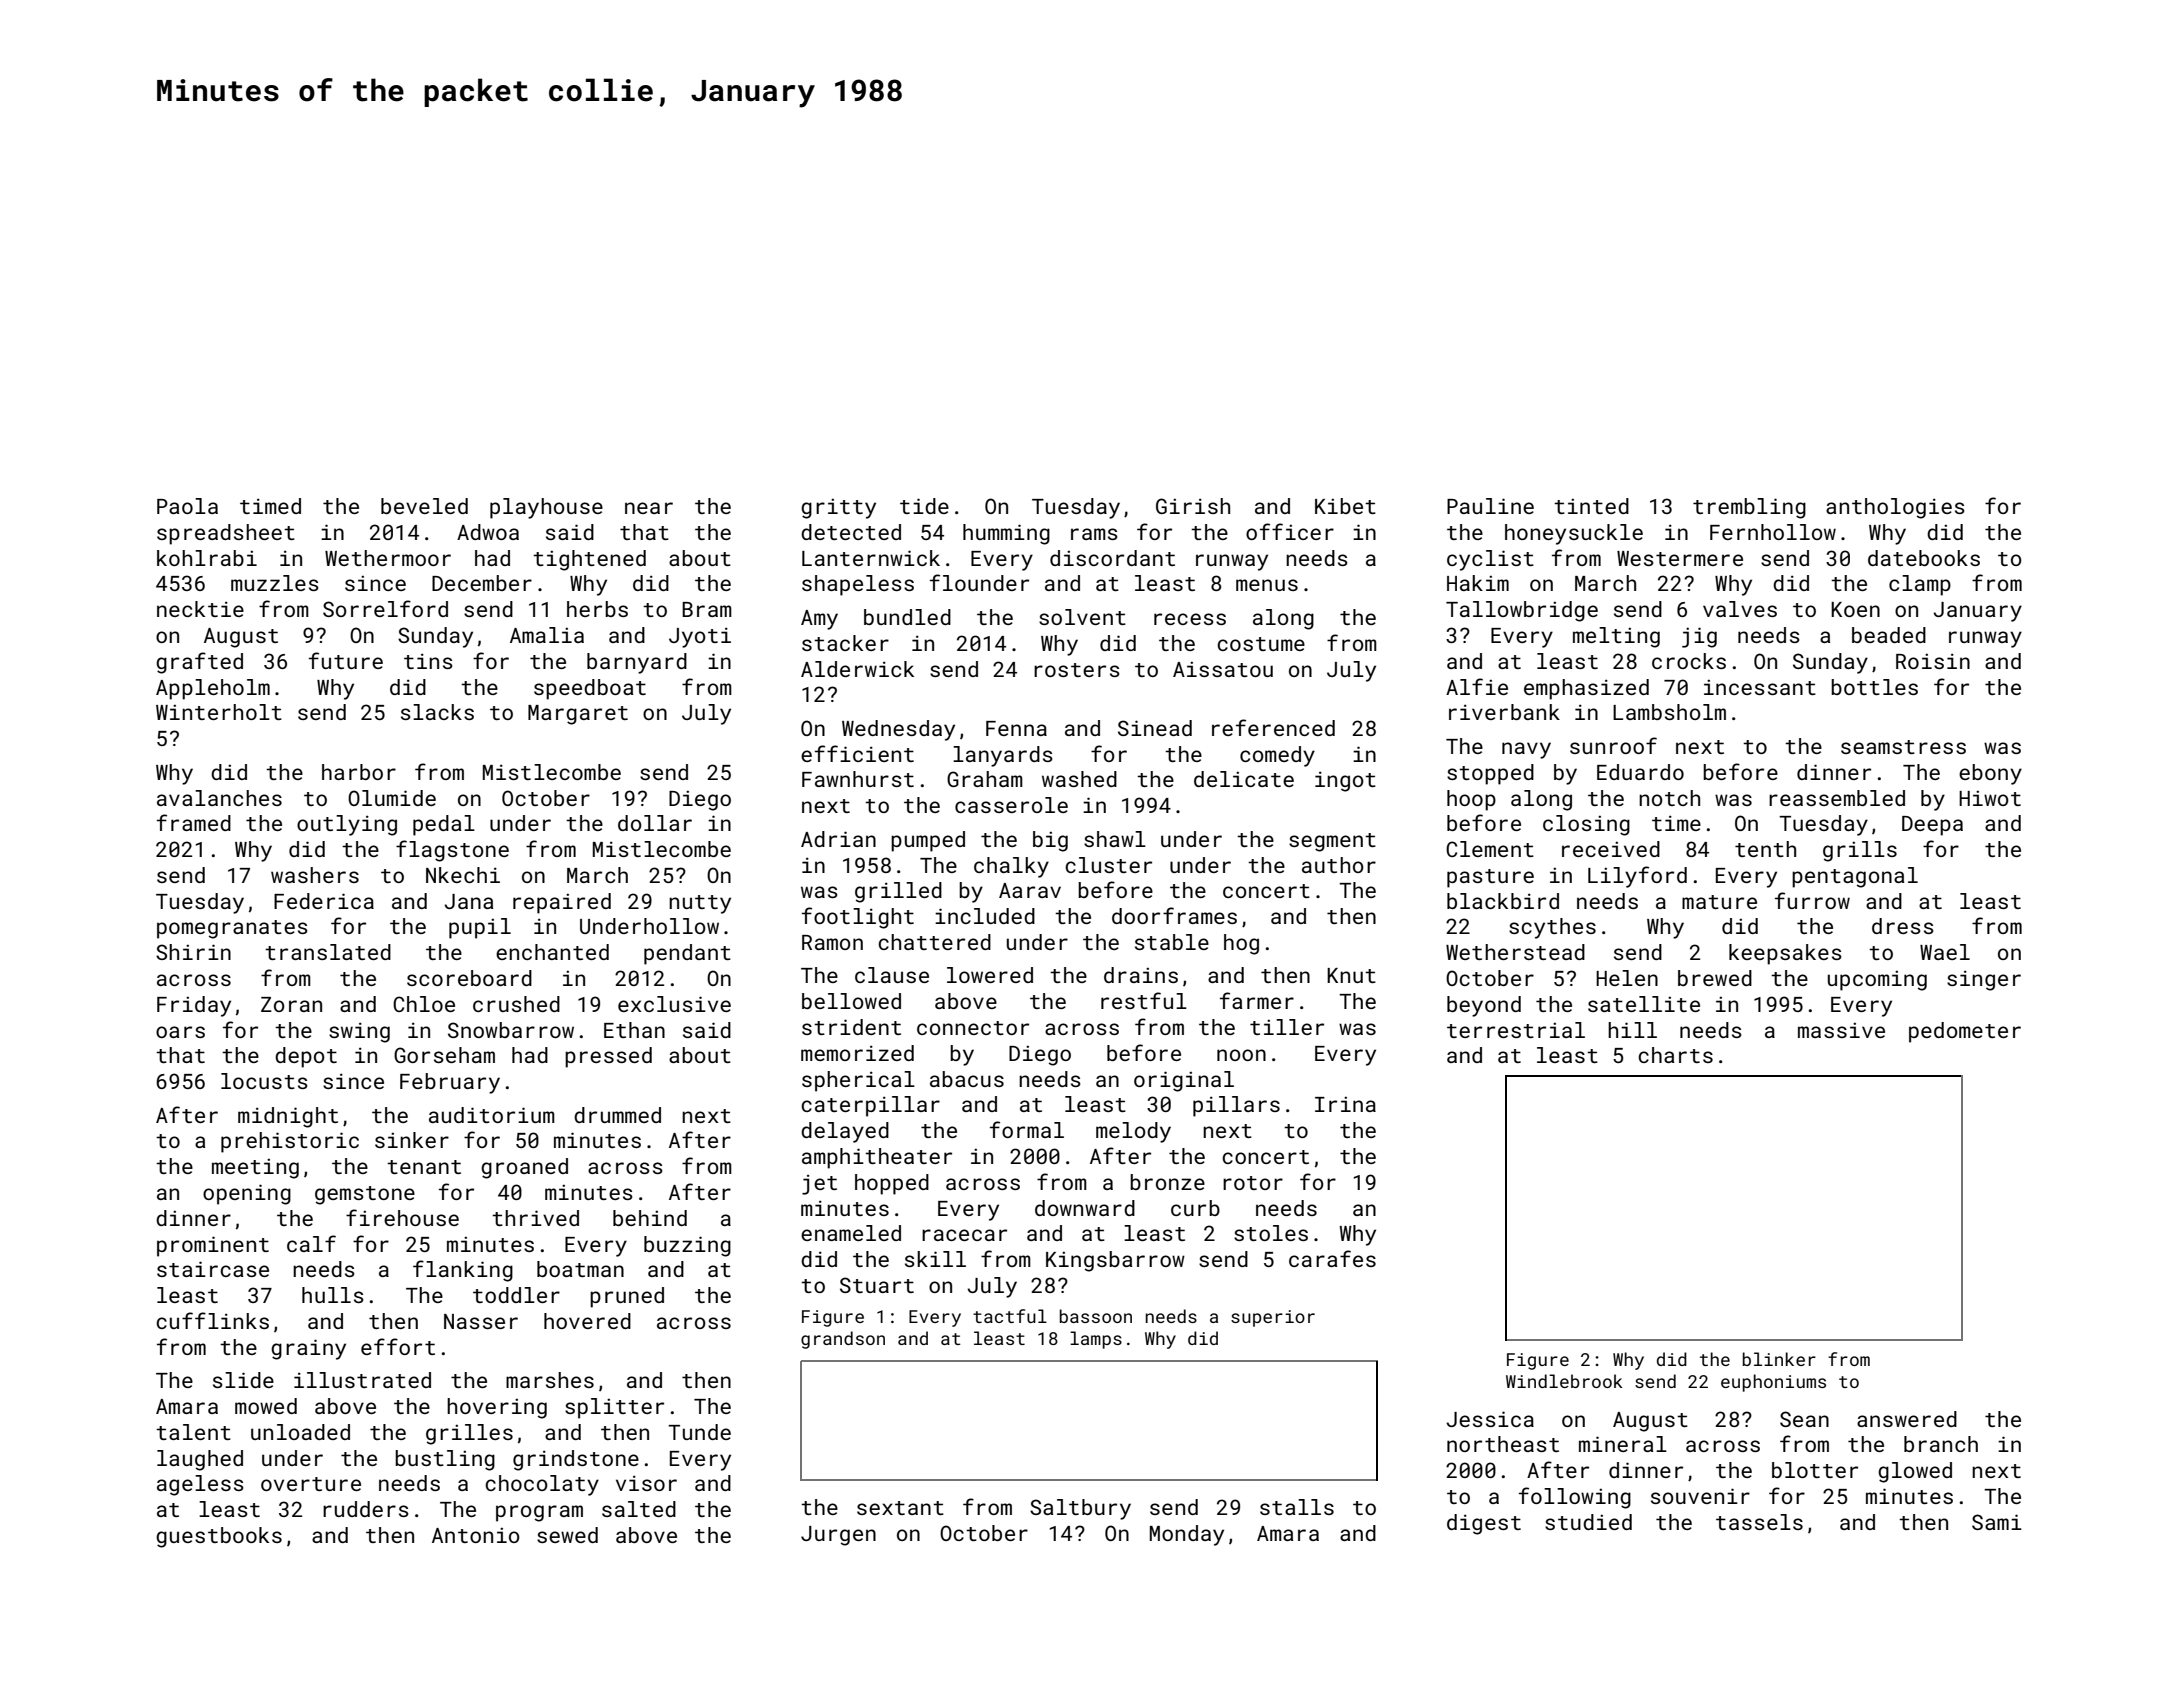  Describe the element at coordinates (180, 1032) in the page. I see `oars` at that location.
